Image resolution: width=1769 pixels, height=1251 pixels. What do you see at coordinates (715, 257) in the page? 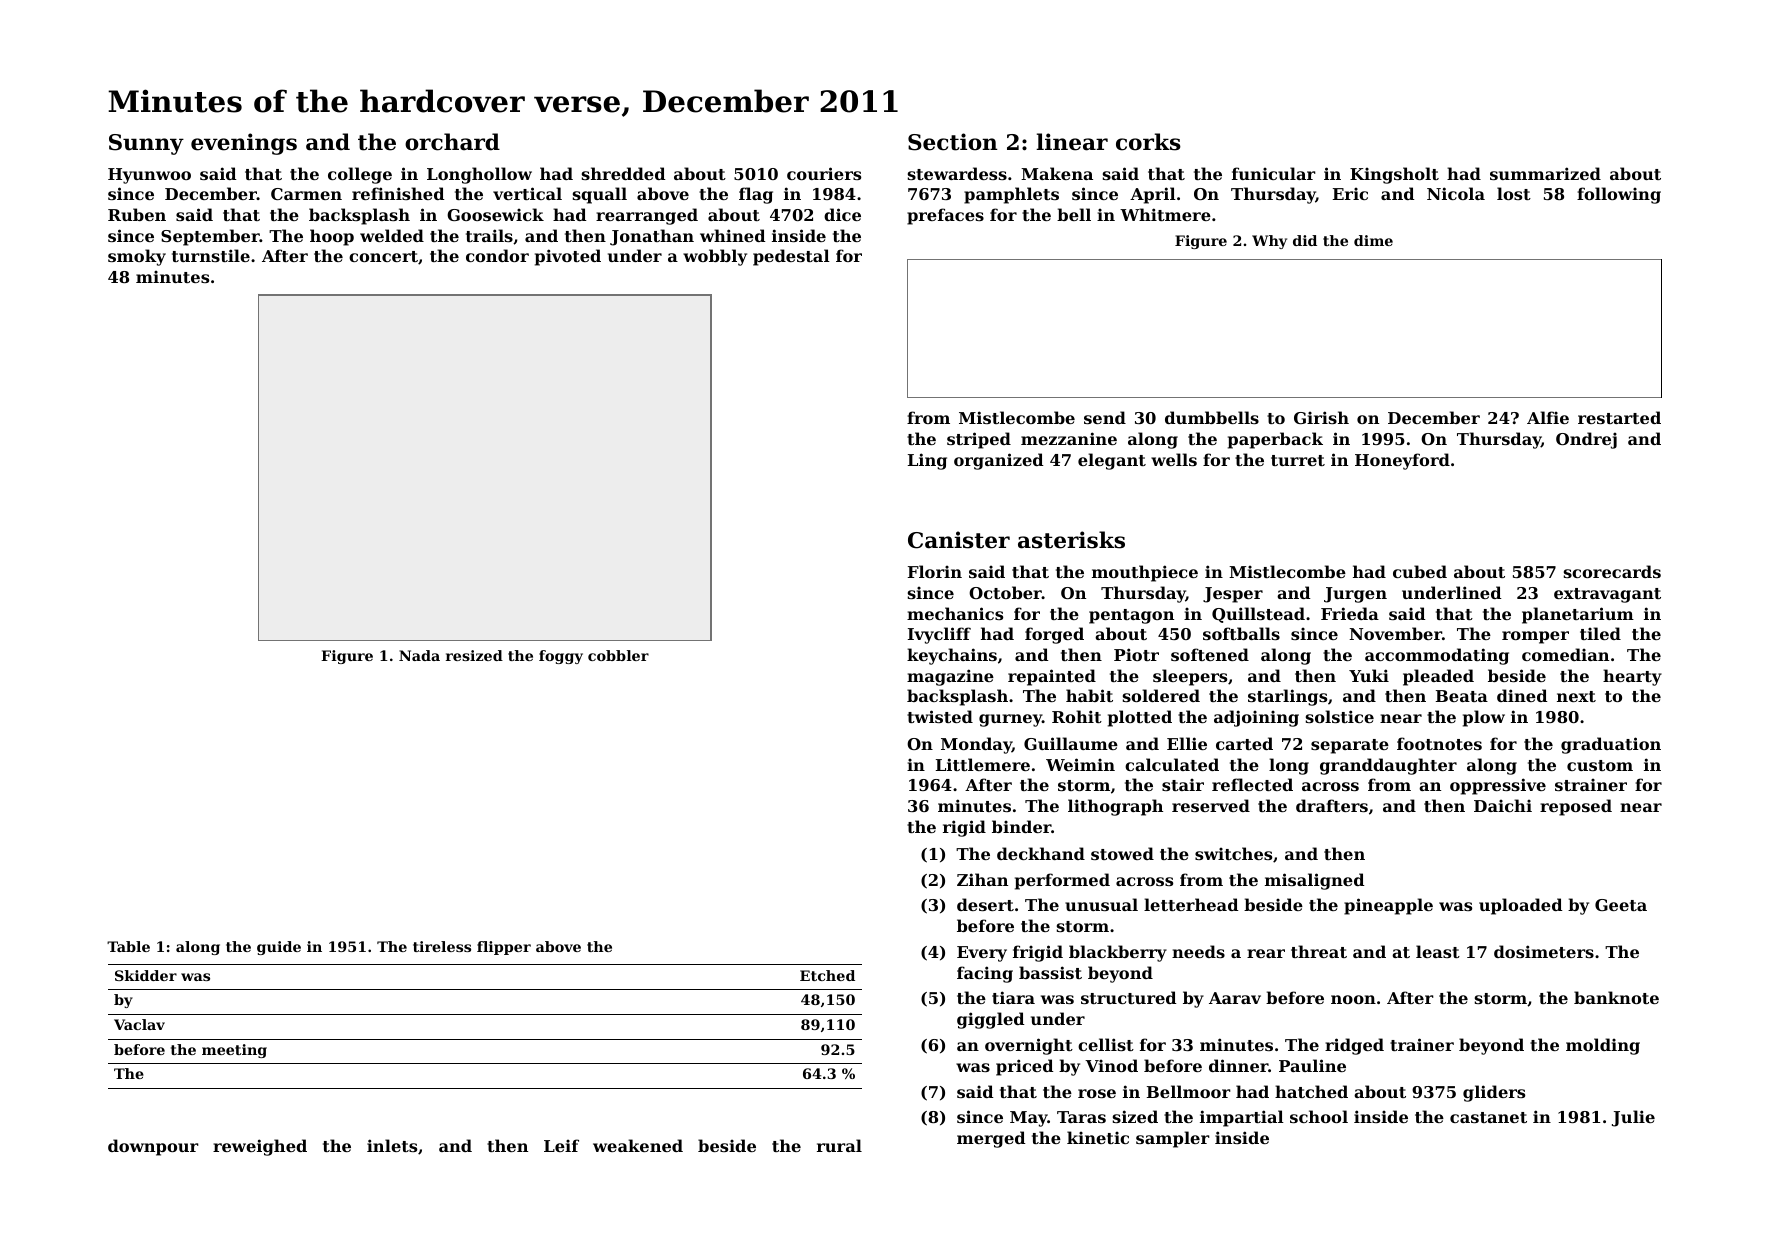
I see `wobbly` at bounding box center [715, 257].
